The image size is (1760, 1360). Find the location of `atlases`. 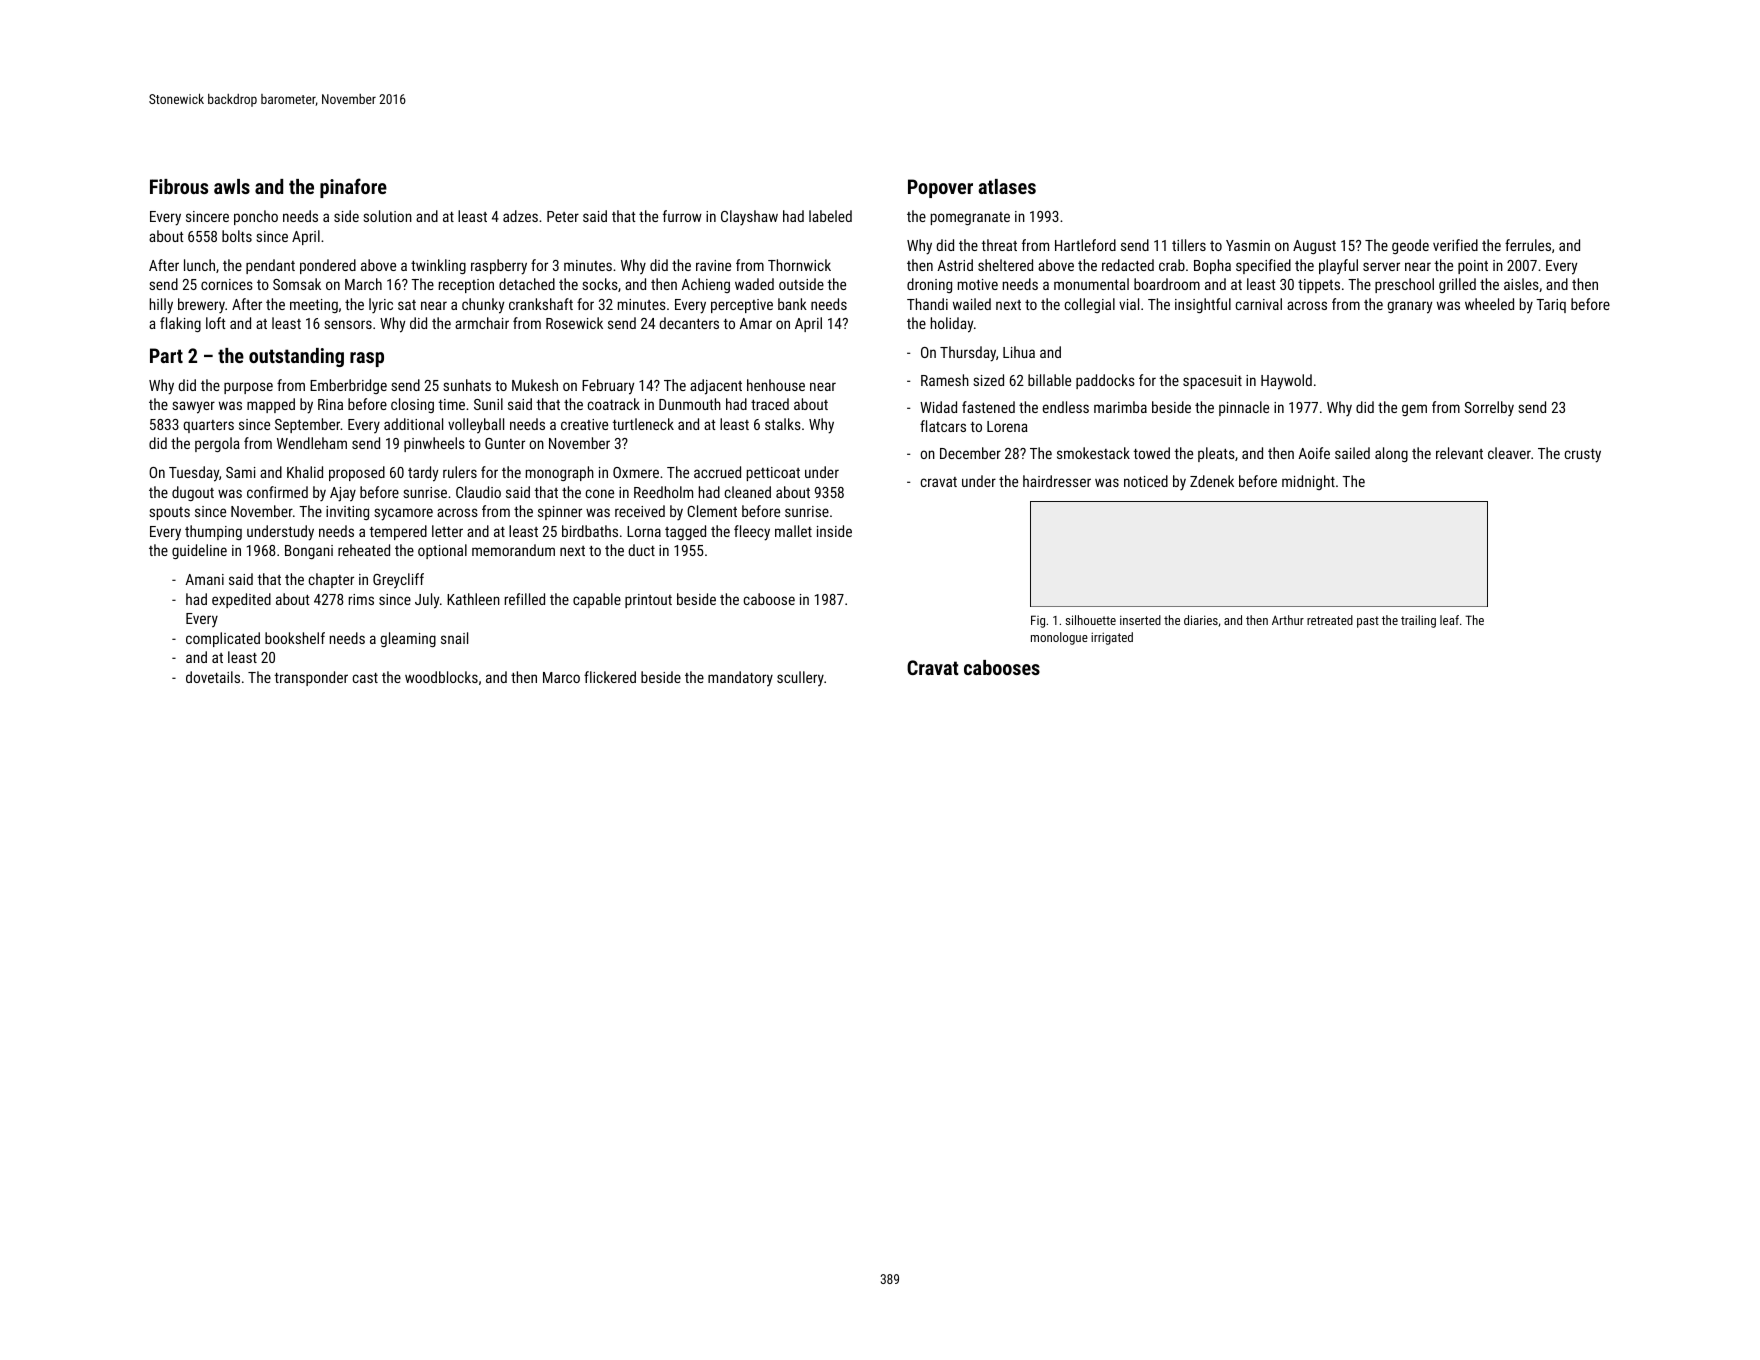

atlases is located at coordinates (1007, 186).
